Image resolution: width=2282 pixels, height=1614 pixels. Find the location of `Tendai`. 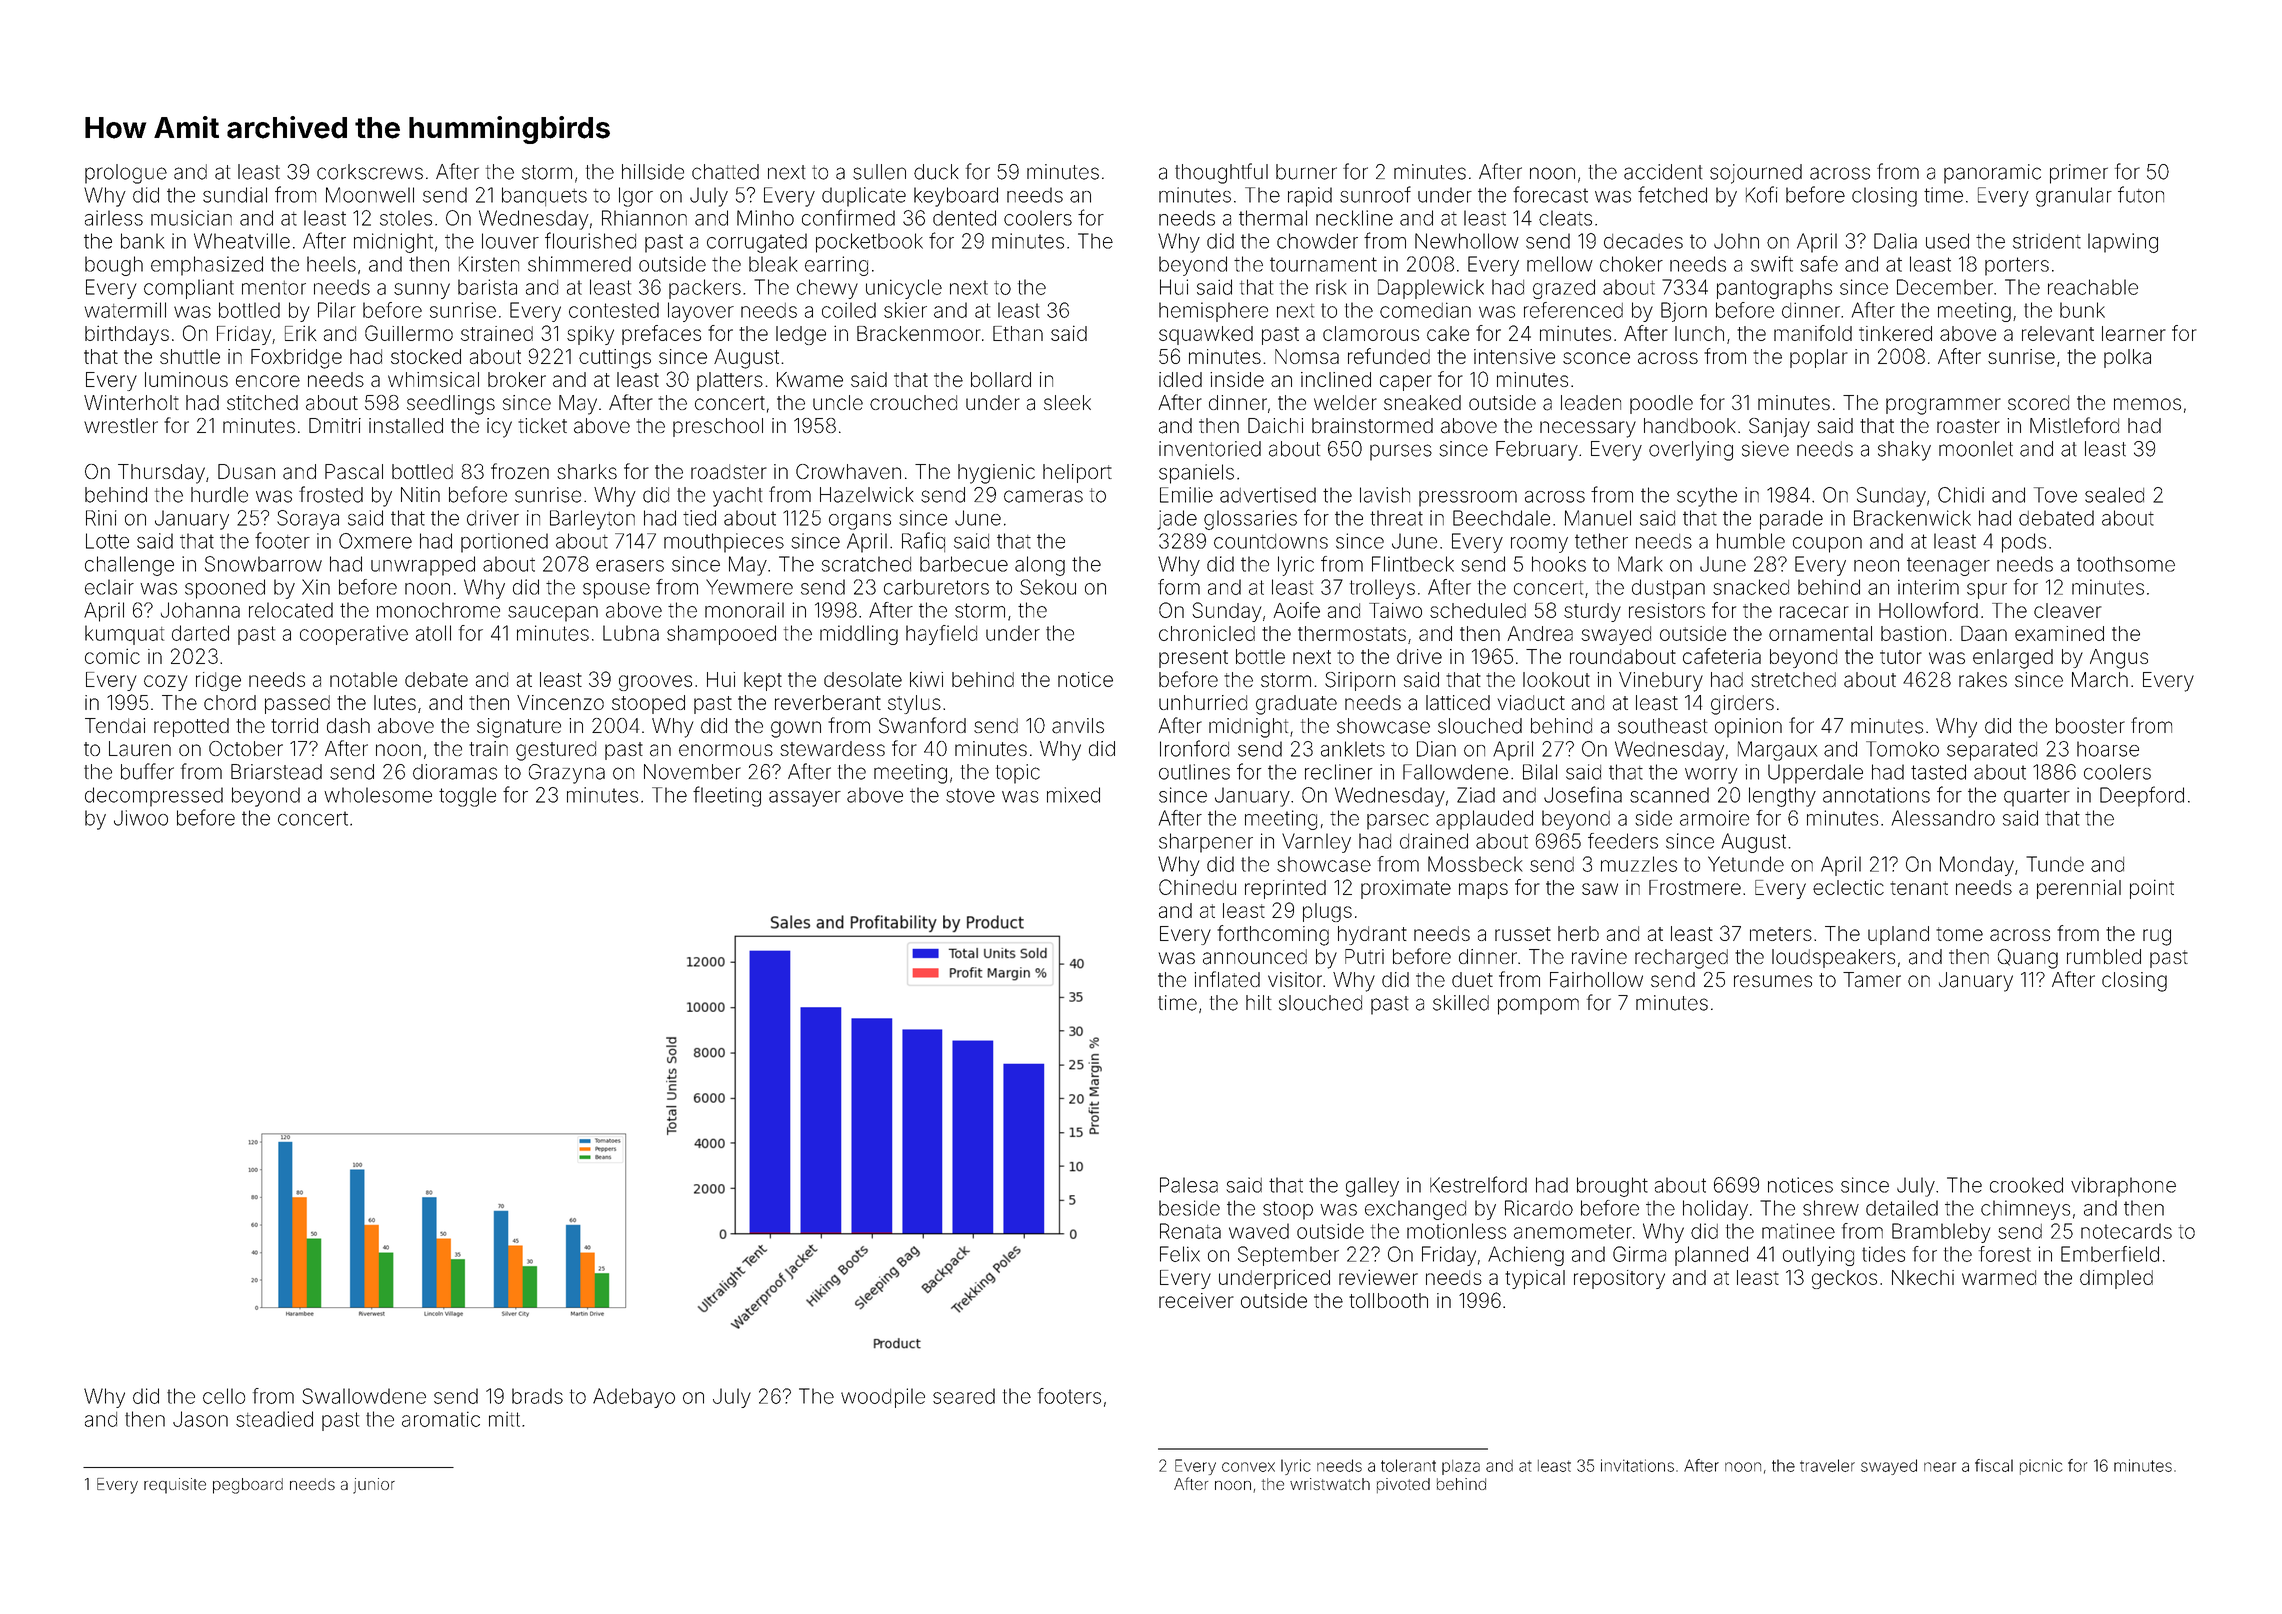

Tendai is located at coordinates (115, 726).
